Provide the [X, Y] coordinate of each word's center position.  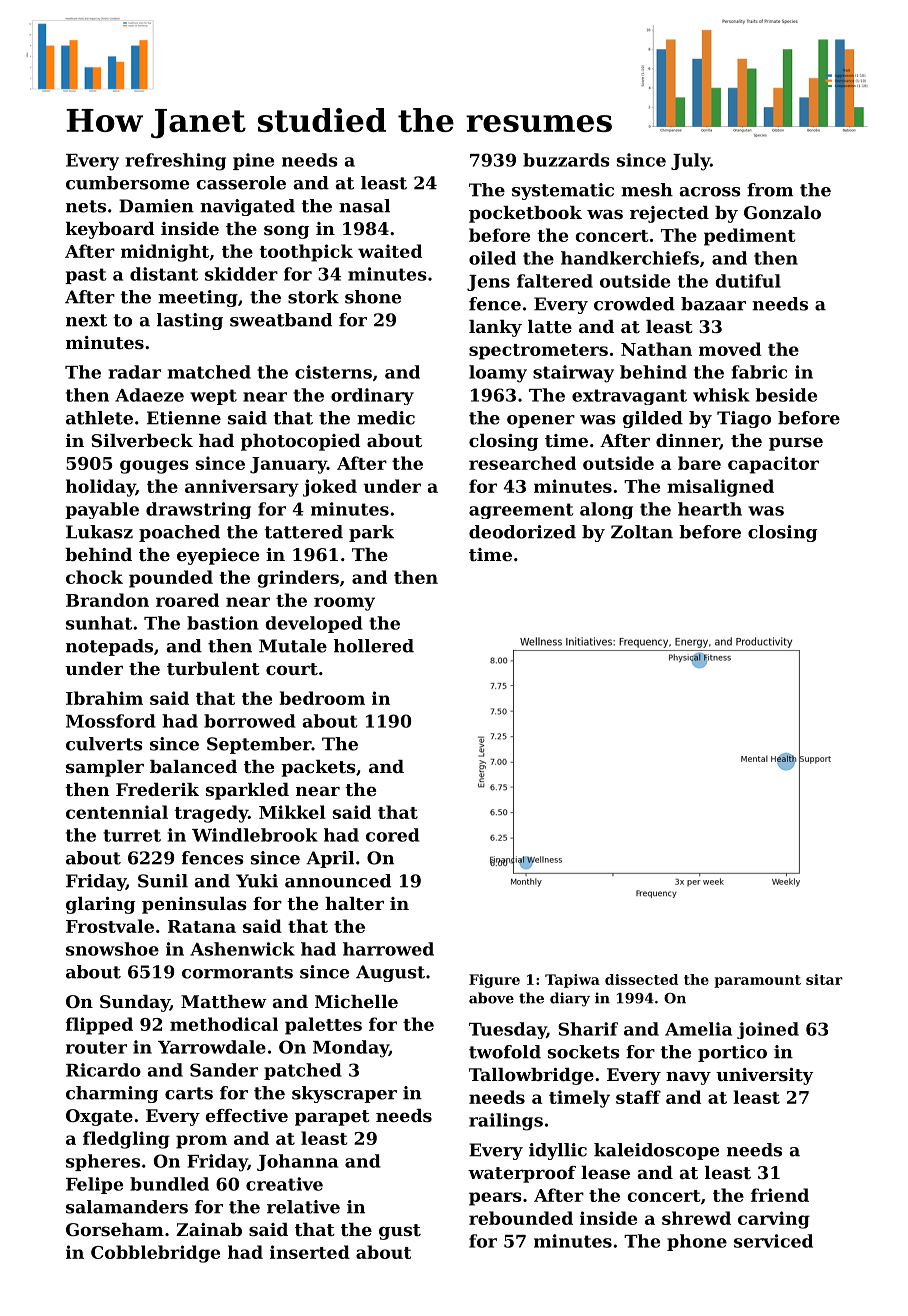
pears [495, 1199]
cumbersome [127, 183]
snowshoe [112, 949]
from [770, 190]
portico [732, 1053]
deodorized [522, 532]
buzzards [566, 160]
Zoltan [642, 532]
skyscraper [344, 1094]
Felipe [94, 1185]
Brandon [107, 600]
